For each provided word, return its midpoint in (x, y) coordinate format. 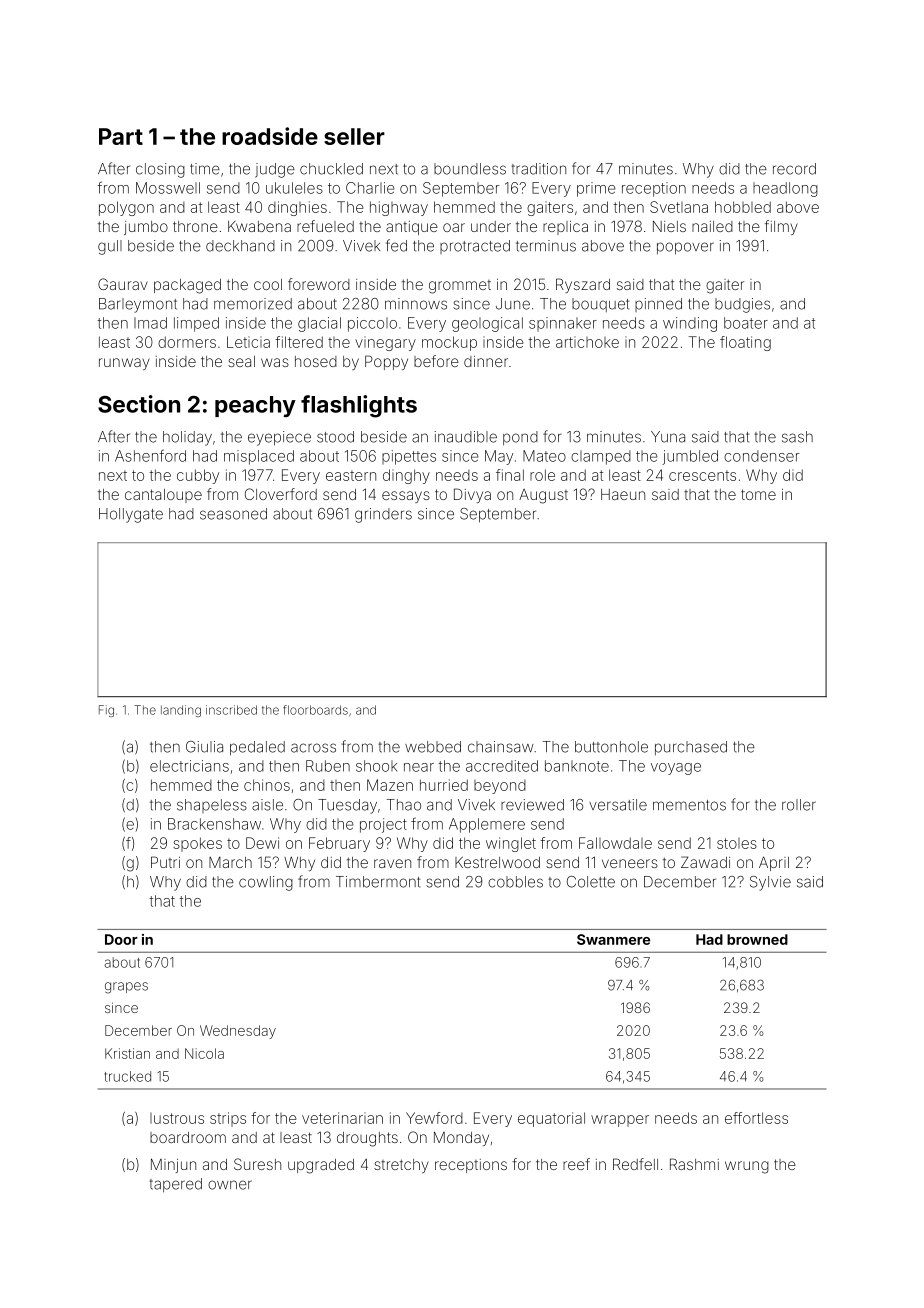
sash (797, 437)
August (543, 496)
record (794, 169)
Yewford (434, 1118)
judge (275, 170)
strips (228, 1119)
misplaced (259, 457)
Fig (106, 711)
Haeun (623, 494)
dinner (486, 361)
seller (354, 136)
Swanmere (613, 939)
